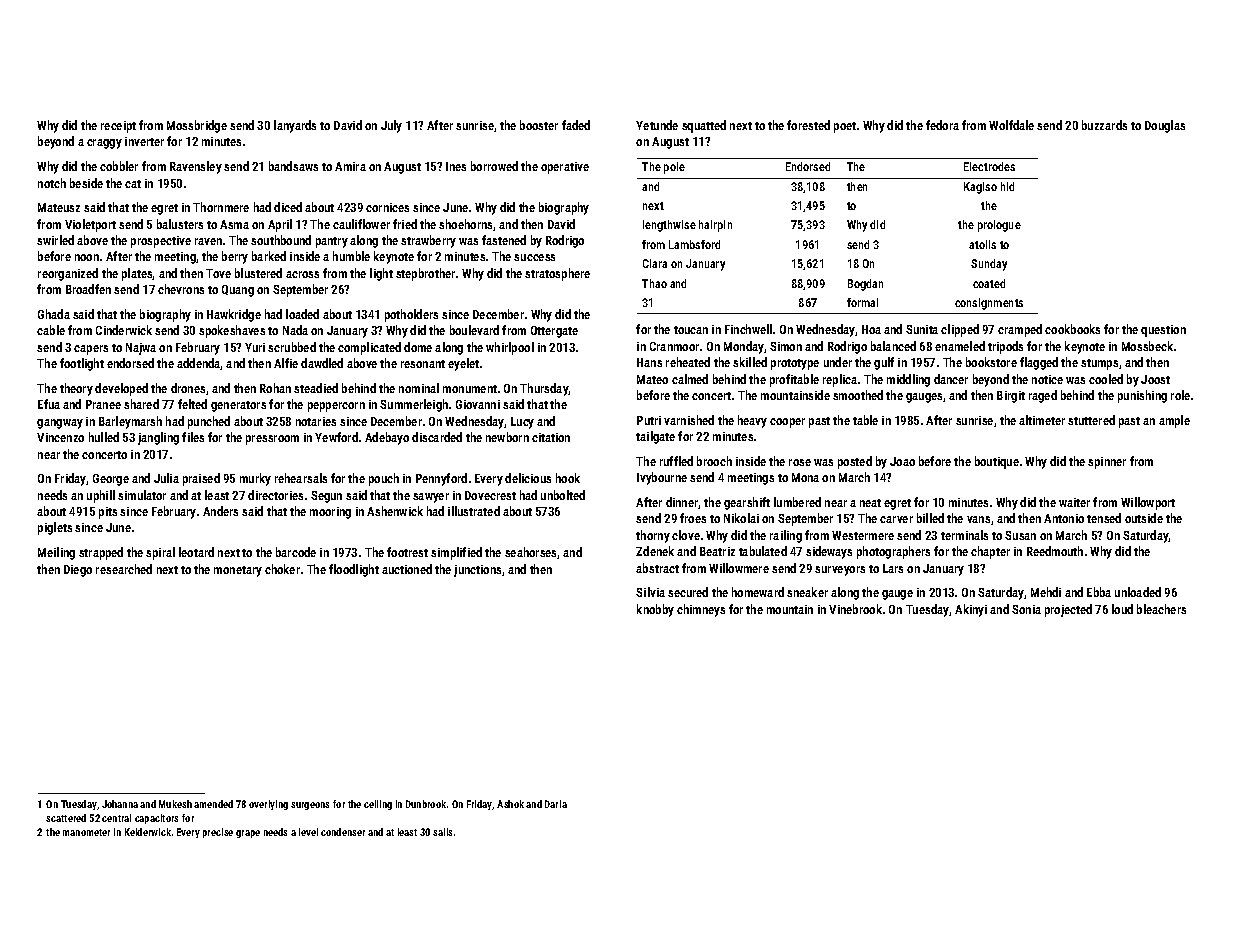 The width and height of the screenshot is (1233, 952). What do you see at coordinates (991, 362) in the screenshot?
I see `bookstore` at bounding box center [991, 362].
